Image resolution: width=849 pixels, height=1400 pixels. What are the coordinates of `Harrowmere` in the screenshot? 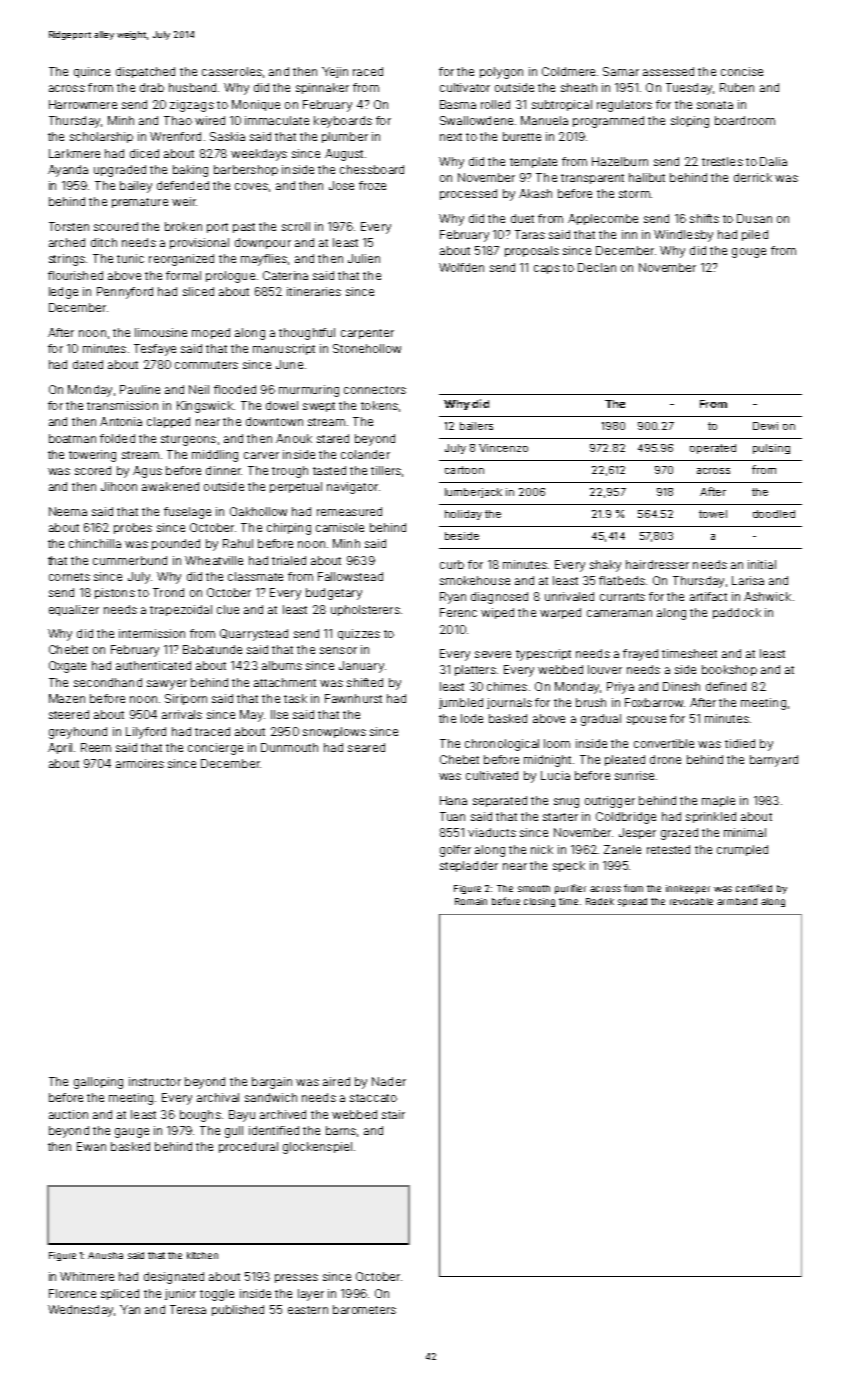 It's located at (83, 104).
